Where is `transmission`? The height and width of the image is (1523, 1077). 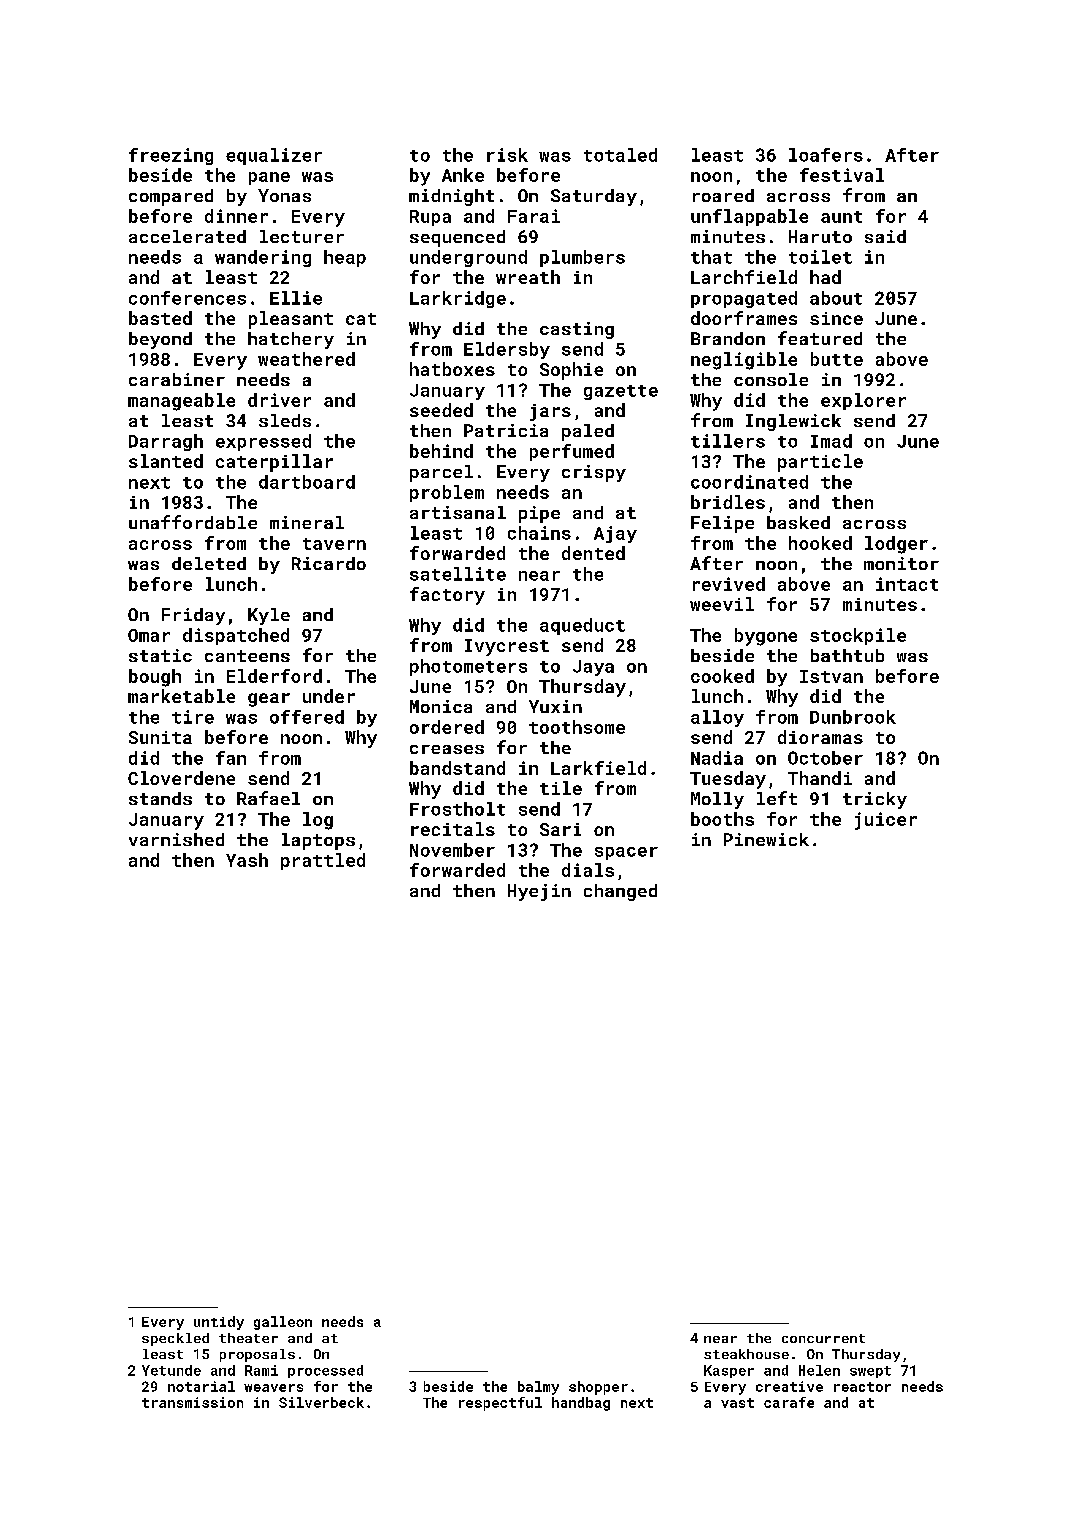 transmission is located at coordinates (192, 1402).
